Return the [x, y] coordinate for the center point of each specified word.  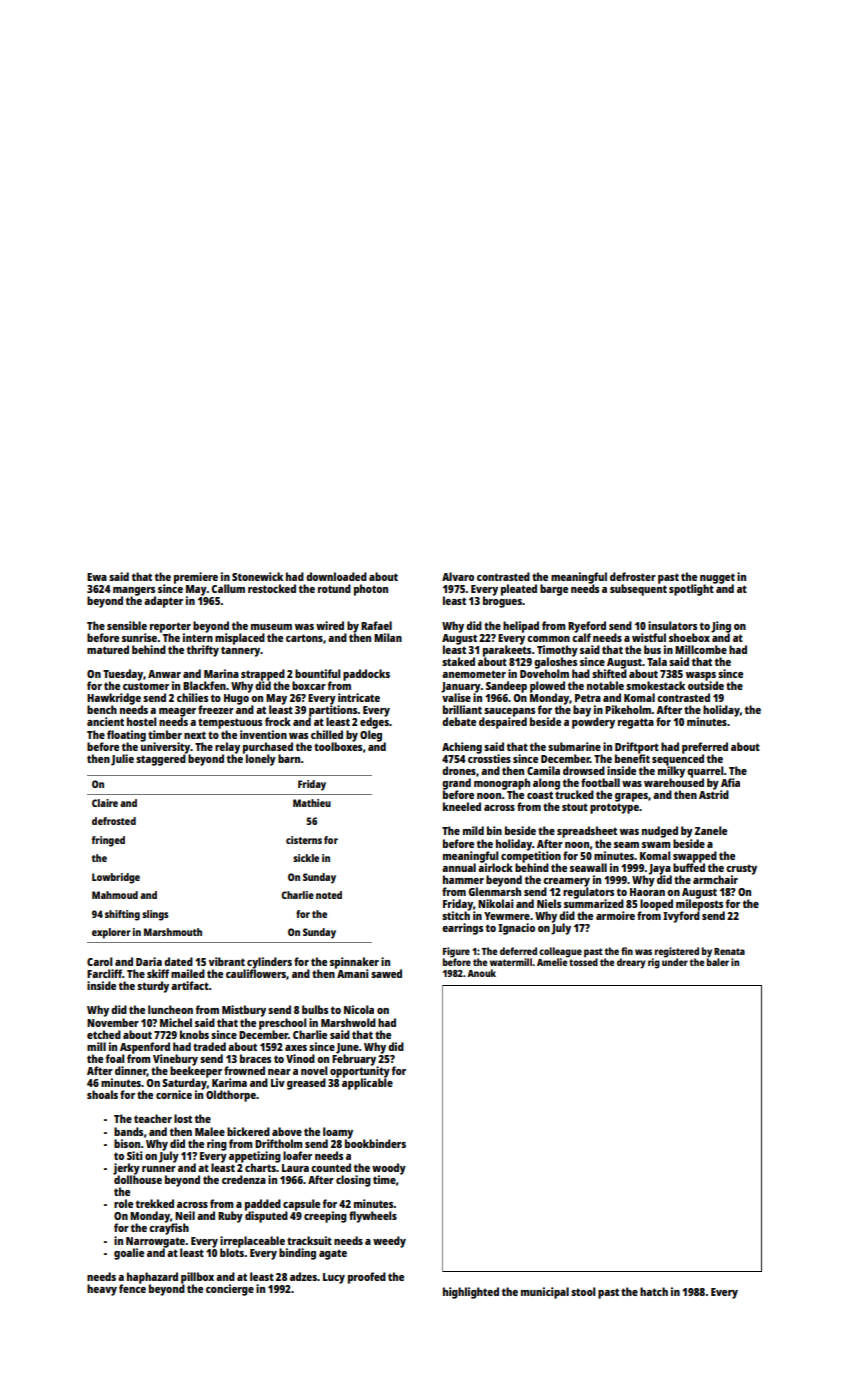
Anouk [481, 973]
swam [656, 845]
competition [531, 857]
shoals [102, 1094]
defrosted [114, 821]
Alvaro [458, 576]
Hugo [236, 699]
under [675, 962]
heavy [102, 1290]
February [354, 1060]
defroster [633, 576]
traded [209, 1046]
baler [718, 962]
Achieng [462, 748]
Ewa [97, 577]
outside [706, 685]
